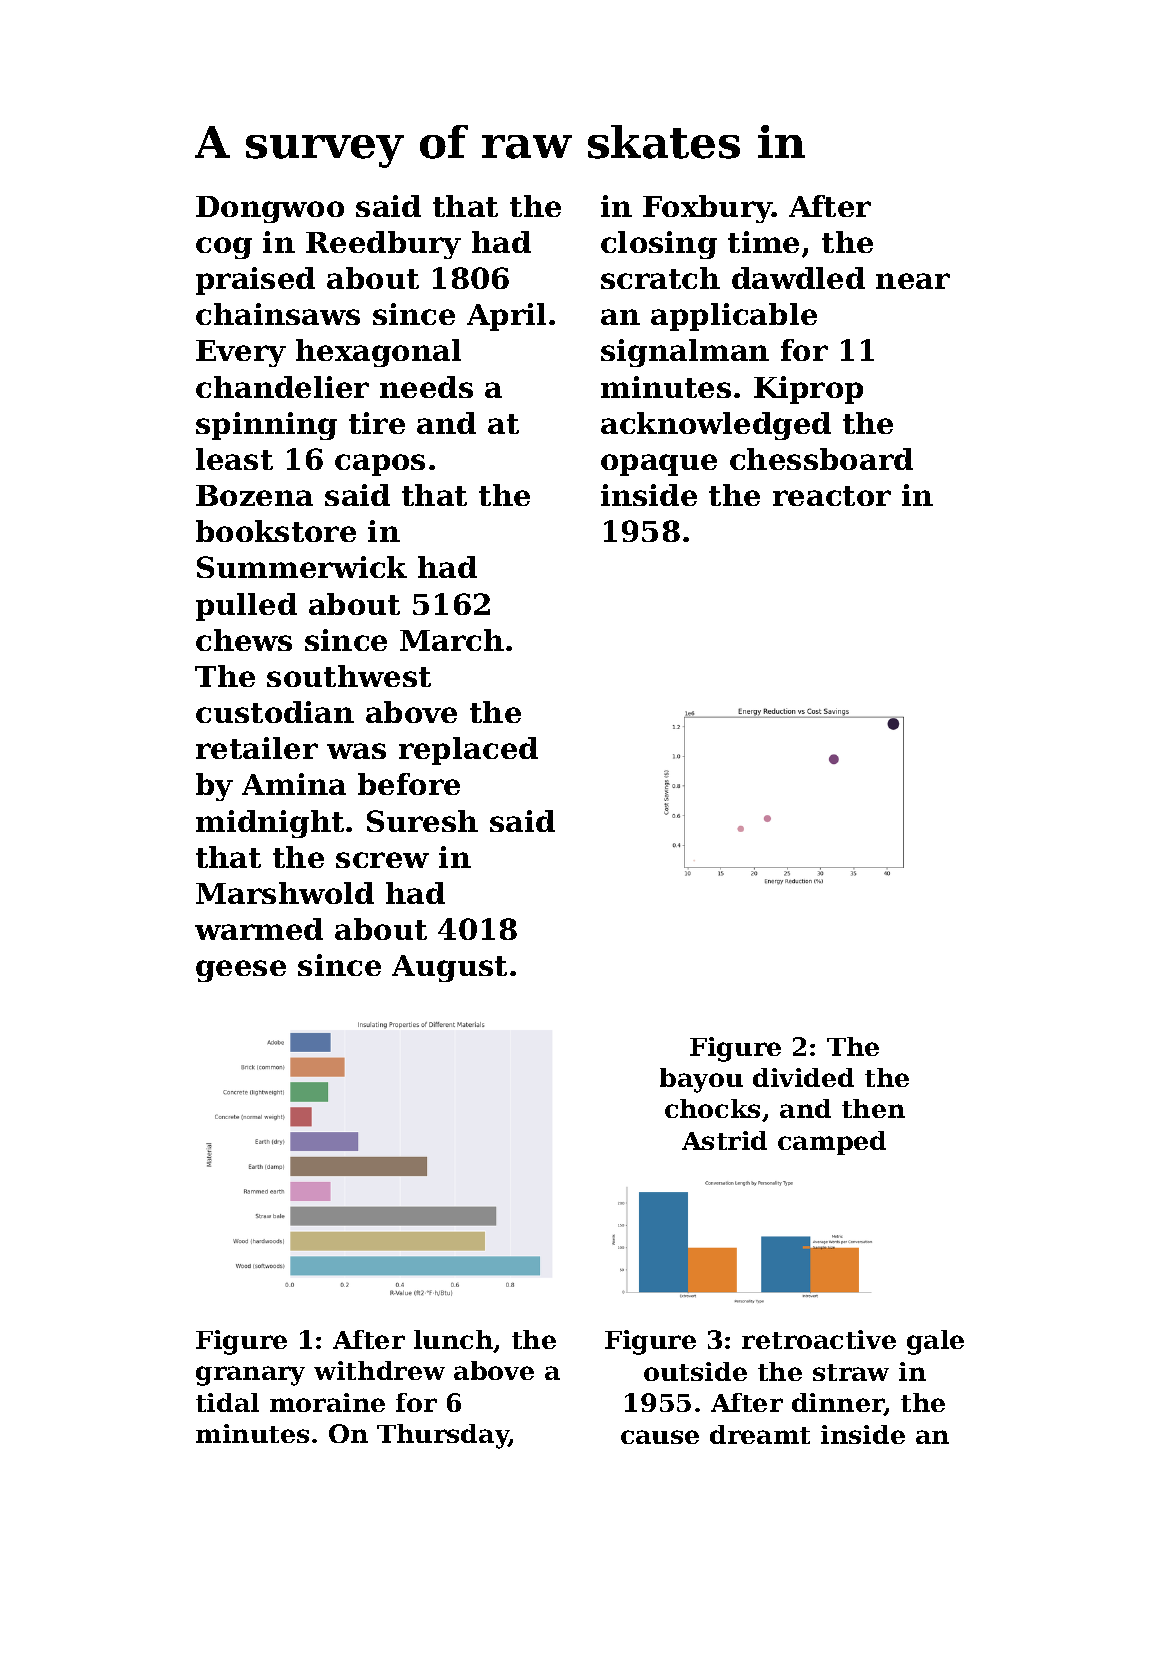 This document has width=1165, height=1654. Describe the element at coordinates (701, 1080) in the document. I see `bayou` at that location.
